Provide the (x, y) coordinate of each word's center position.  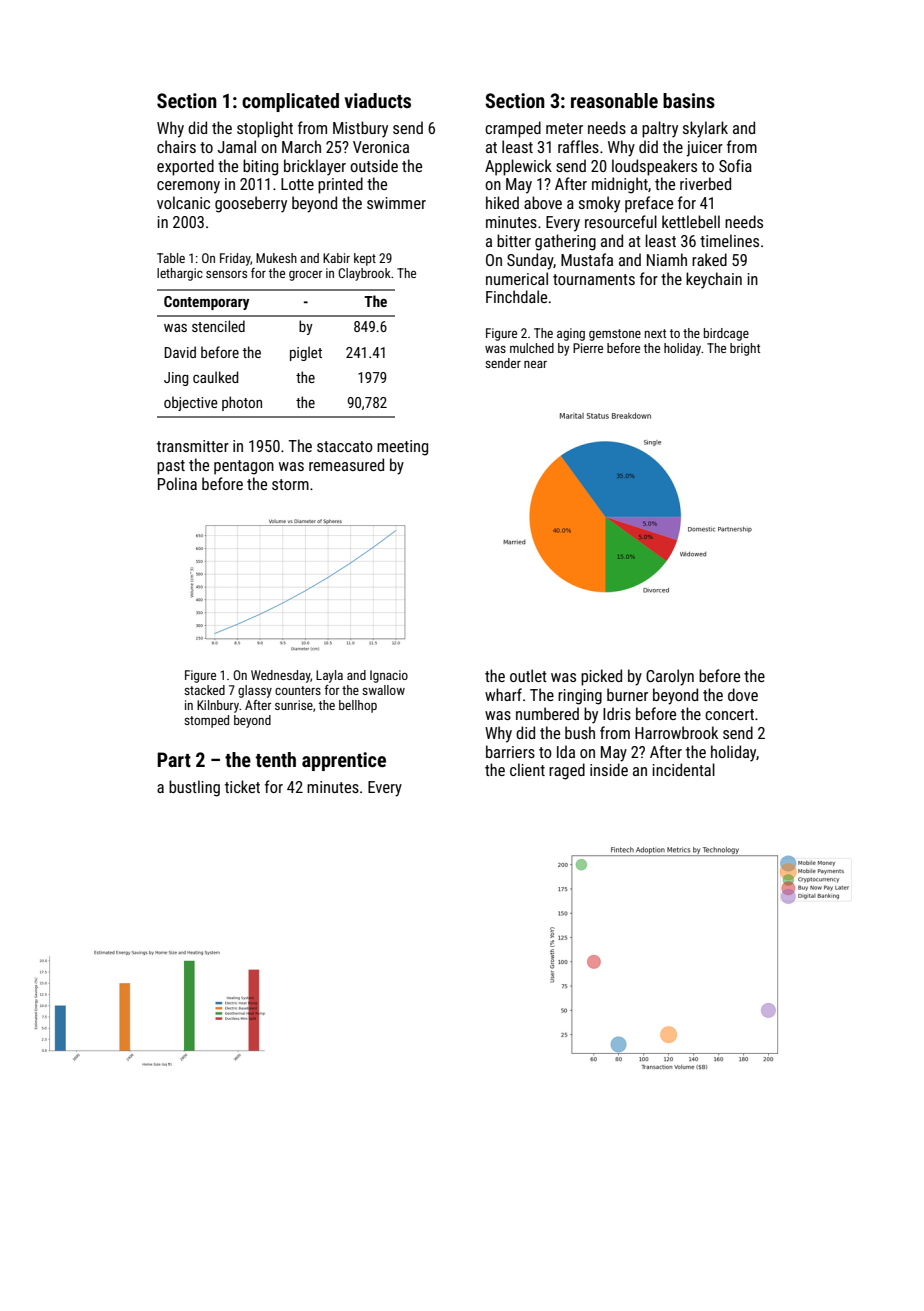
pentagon (244, 467)
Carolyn (670, 677)
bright (745, 349)
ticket (242, 786)
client (527, 769)
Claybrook (364, 274)
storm (290, 484)
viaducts (378, 100)
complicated (290, 102)
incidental (684, 769)
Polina (177, 483)
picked (601, 677)
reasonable (614, 100)
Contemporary (206, 303)
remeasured (346, 464)
